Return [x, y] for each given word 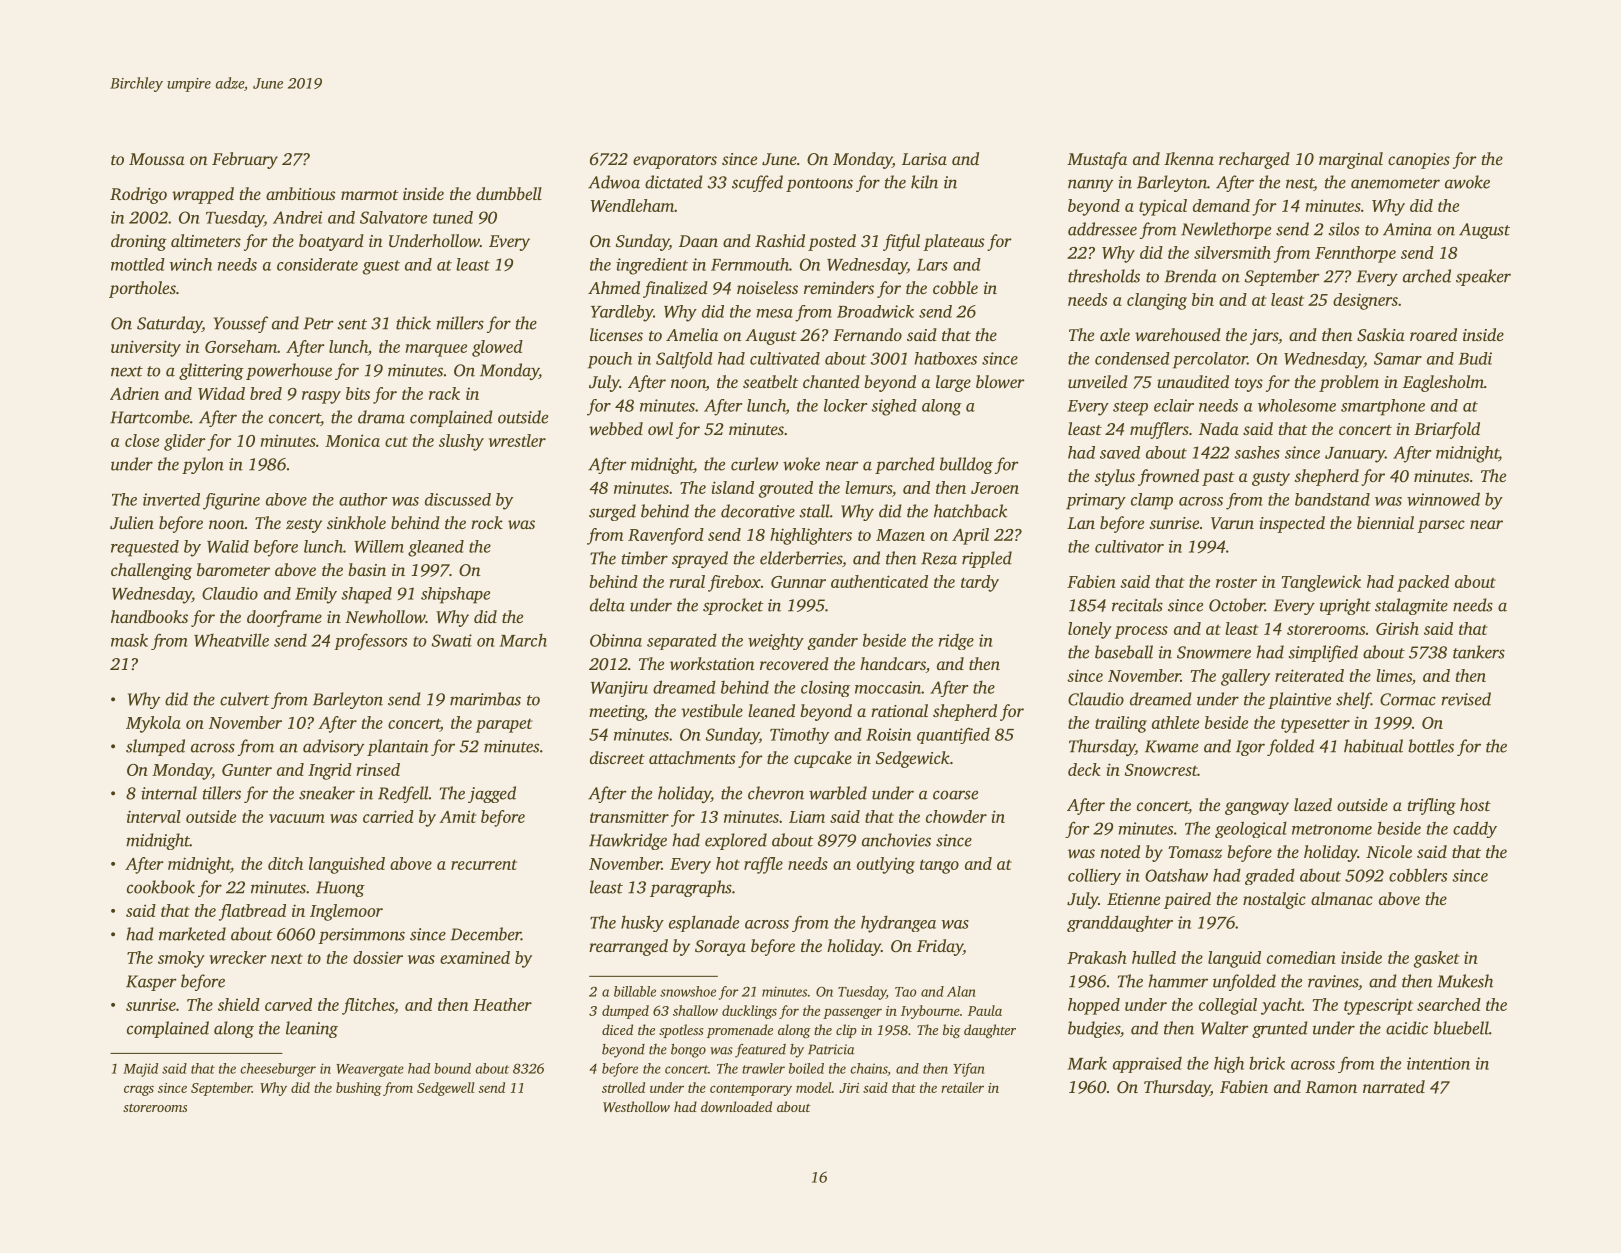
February [245, 160]
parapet [504, 726]
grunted [1280, 1029]
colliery [1094, 876]
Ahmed [614, 287]
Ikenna [1189, 158]
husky [642, 923]
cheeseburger [278, 1070]
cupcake [823, 759]
